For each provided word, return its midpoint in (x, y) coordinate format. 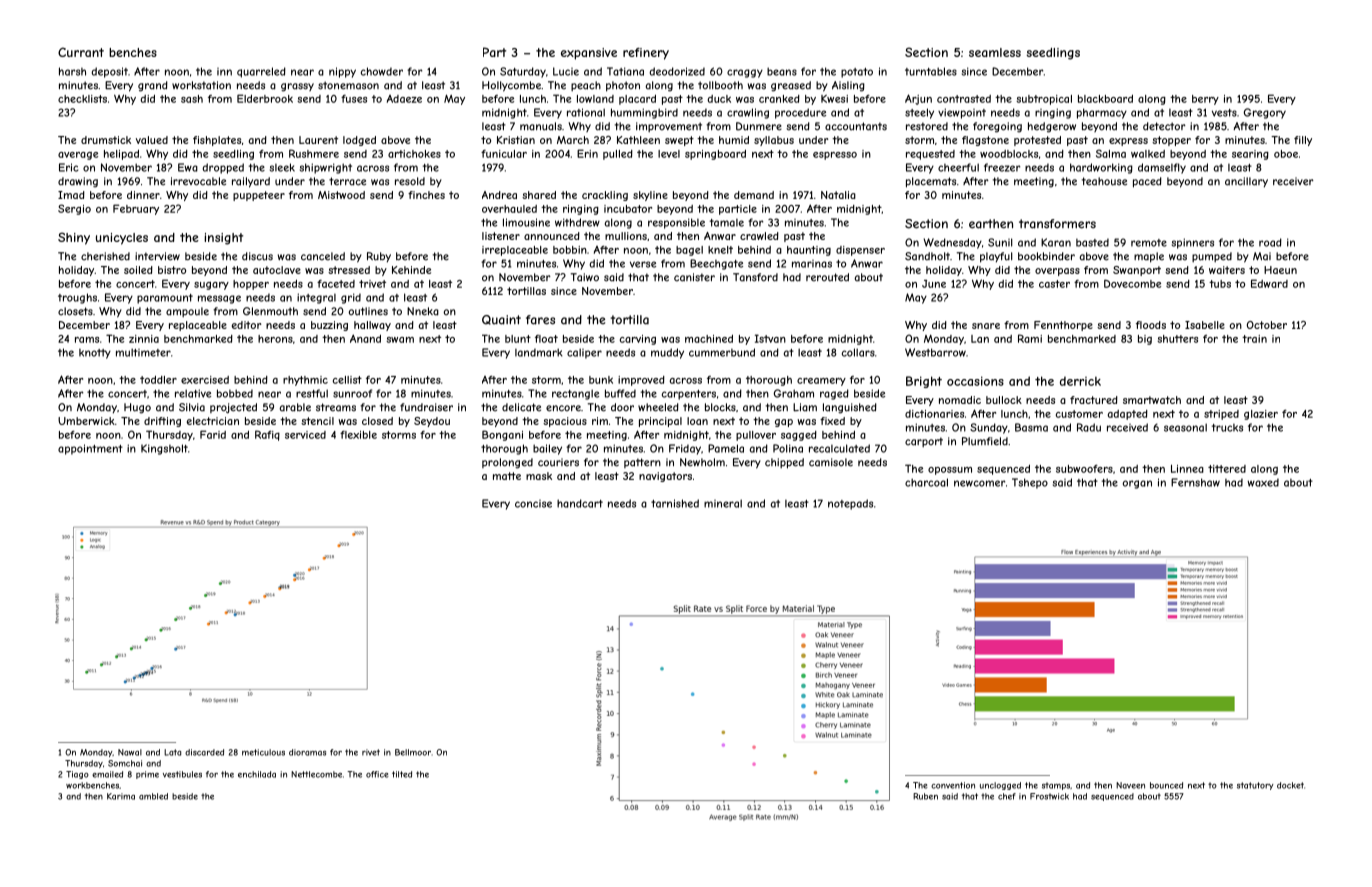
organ (1137, 484)
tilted (402, 774)
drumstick (106, 140)
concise (533, 504)
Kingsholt (164, 449)
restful (312, 393)
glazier (1261, 415)
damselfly (1162, 168)
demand (754, 195)
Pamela (726, 448)
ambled (153, 796)
